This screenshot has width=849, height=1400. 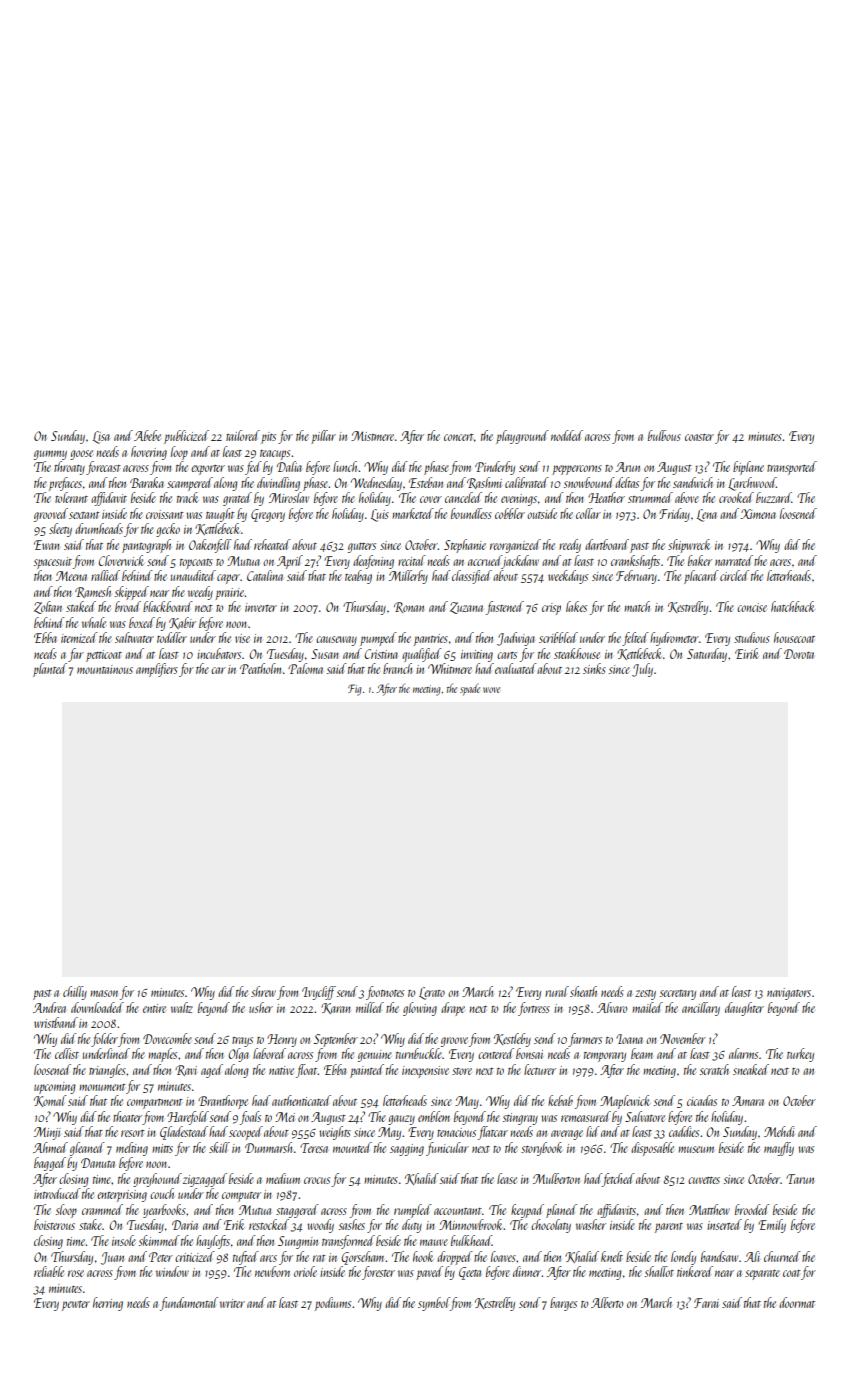 I want to click on Abebe, so click(x=147, y=435).
